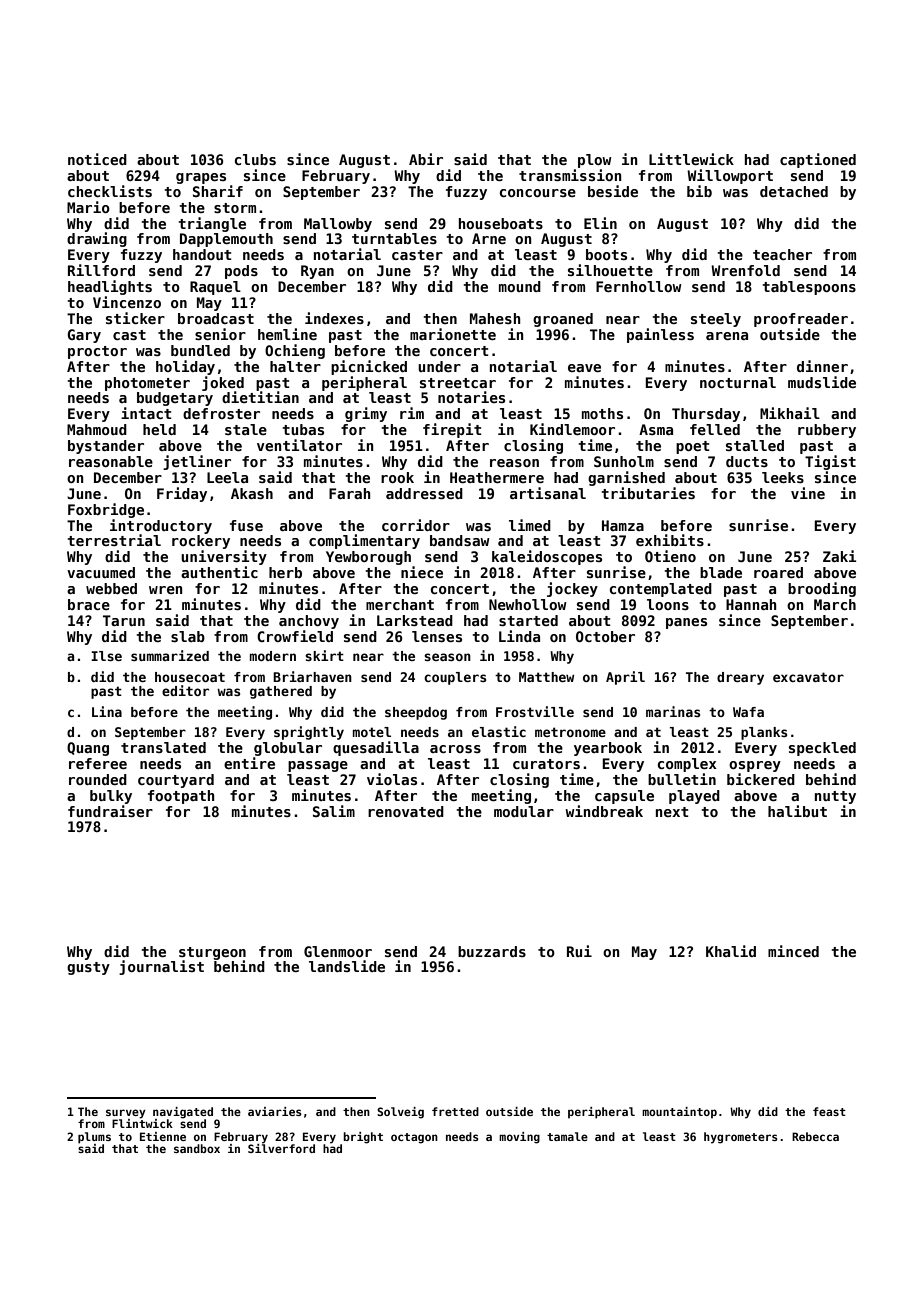 The width and height of the screenshot is (924, 1311). What do you see at coordinates (782, 254) in the screenshot?
I see `teacher` at bounding box center [782, 254].
